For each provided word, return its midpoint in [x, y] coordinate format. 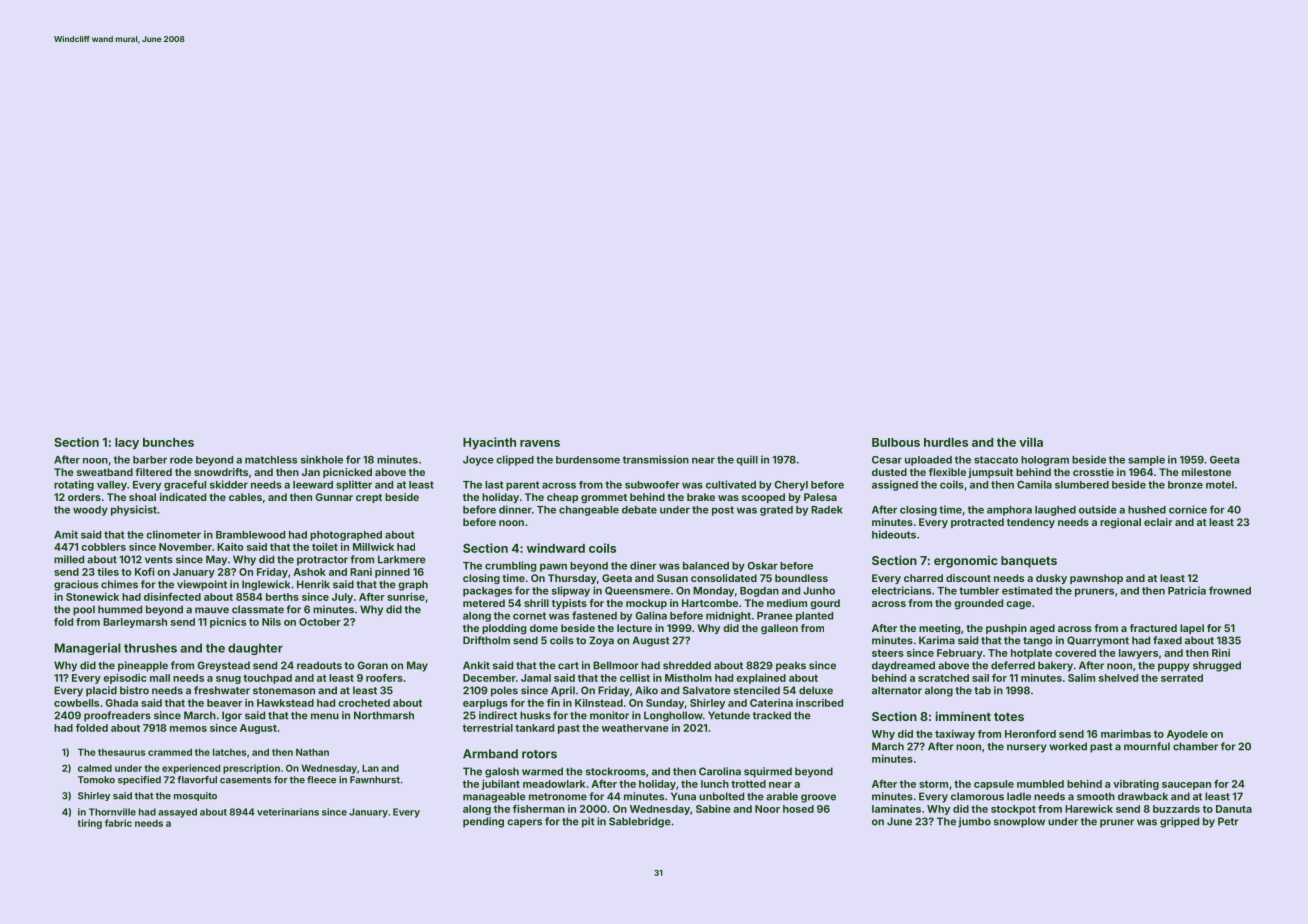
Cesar [887, 460]
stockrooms [616, 771]
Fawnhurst [375, 780]
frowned [1230, 590]
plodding [504, 629]
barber [150, 460]
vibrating [1136, 785]
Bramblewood [250, 535]
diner [643, 565]
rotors [539, 754]
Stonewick [92, 597]
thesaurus [121, 752]
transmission [656, 459]
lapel [1192, 629]
